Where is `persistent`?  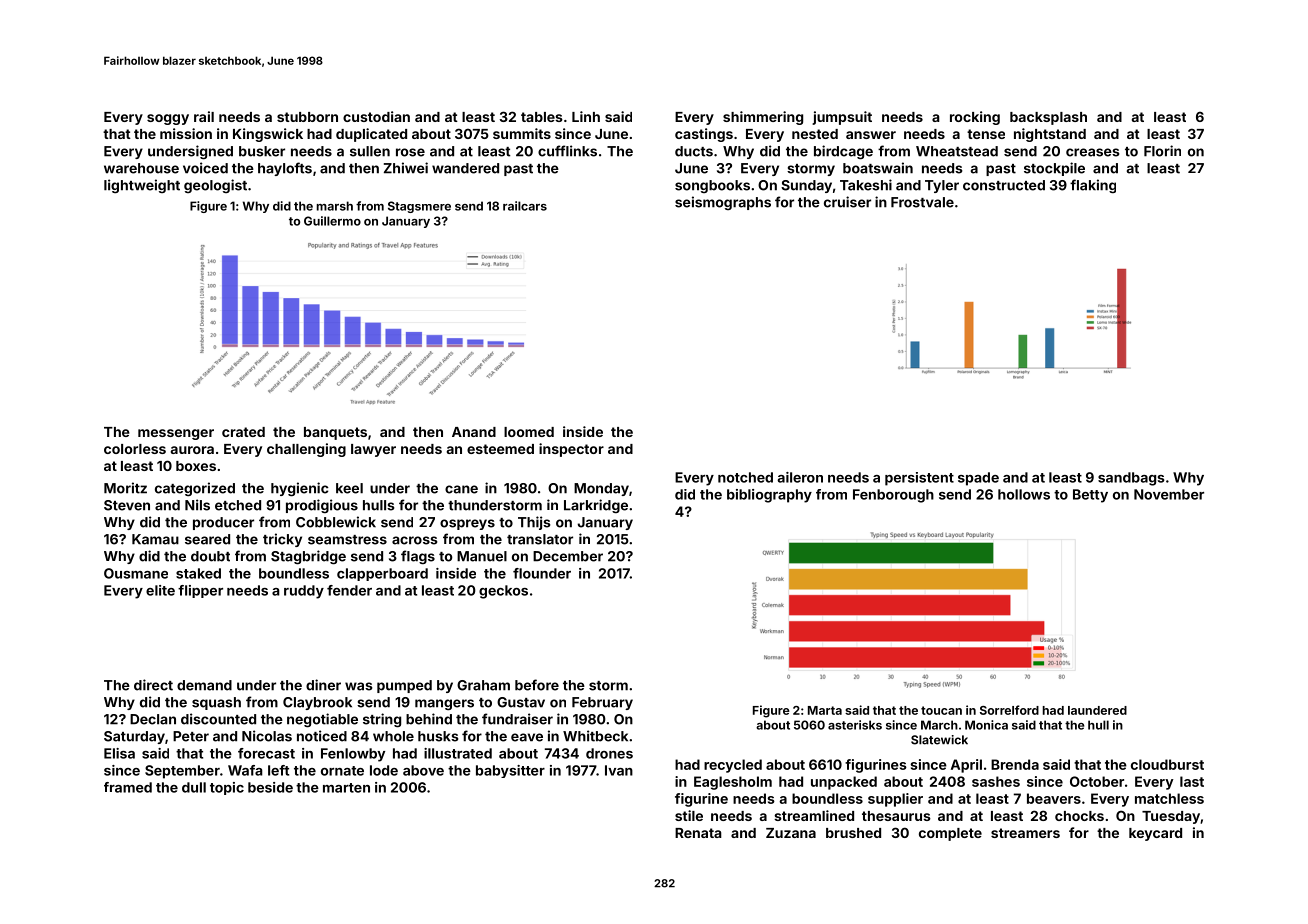
persistent is located at coordinates (919, 479).
